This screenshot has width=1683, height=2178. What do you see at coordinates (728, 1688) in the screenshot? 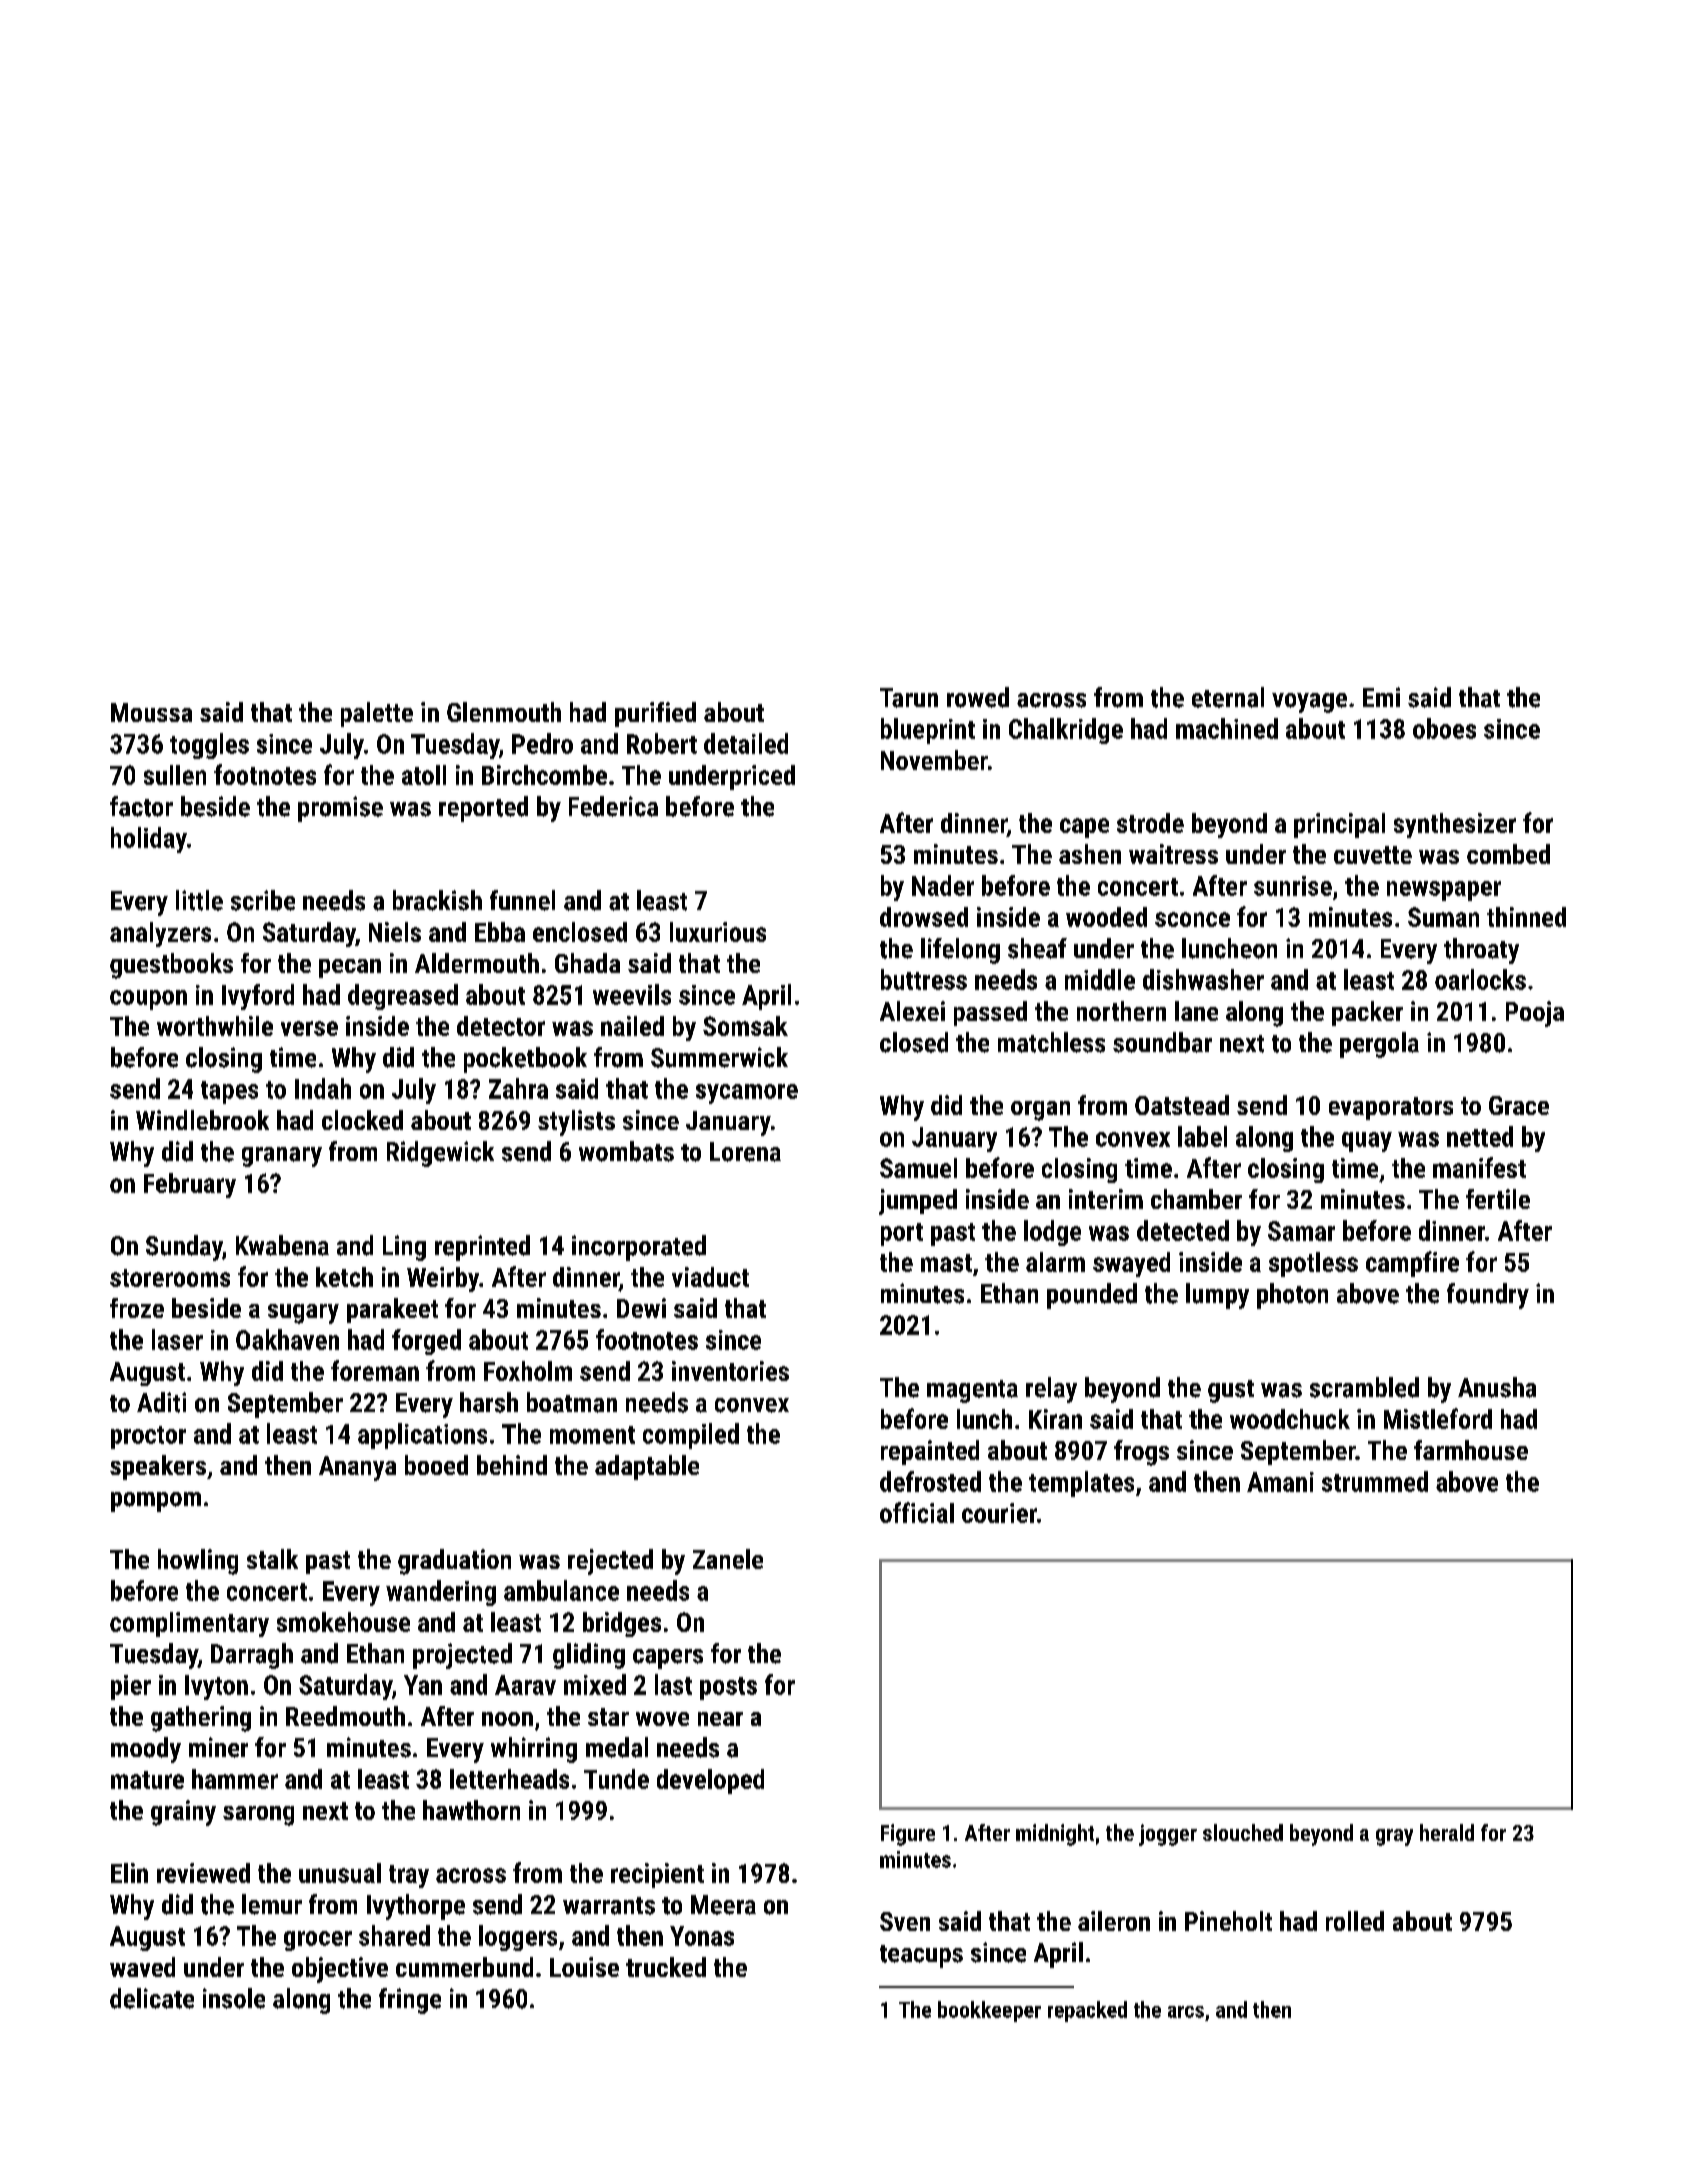
I see `posts` at bounding box center [728, 1688].
